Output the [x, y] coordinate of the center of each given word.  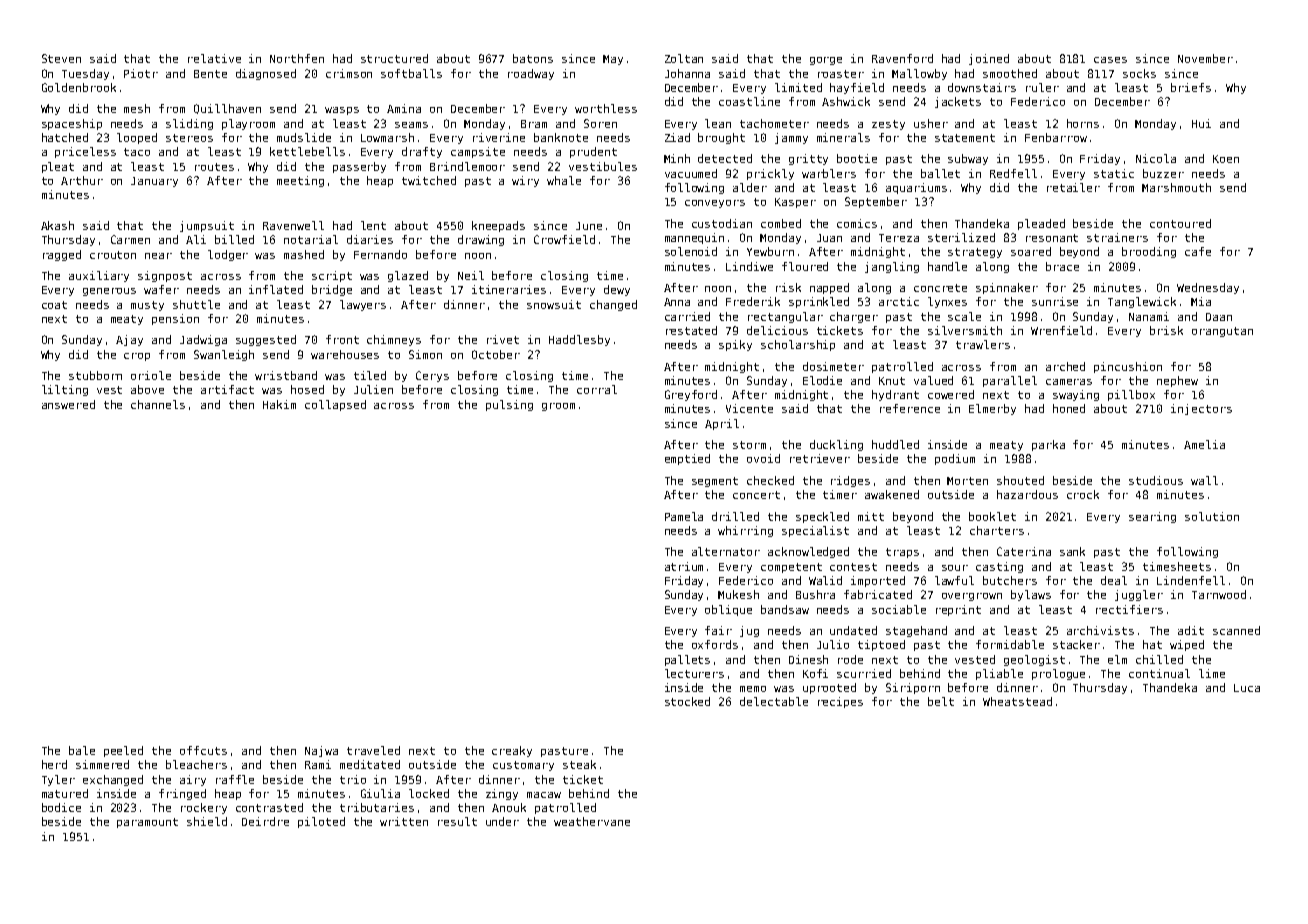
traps [902, 553]
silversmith [965, 330]
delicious [777, 330]
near [158, 256]
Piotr [141, 73]
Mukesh [738, 594]
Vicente [749, 408]
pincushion [1128, 367]
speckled [822, 517]
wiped [1187, 645]
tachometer [774, 123]
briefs [1191, 87]
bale [82, 750]
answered [68, 404]
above [147, 389]
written [404, 821]
